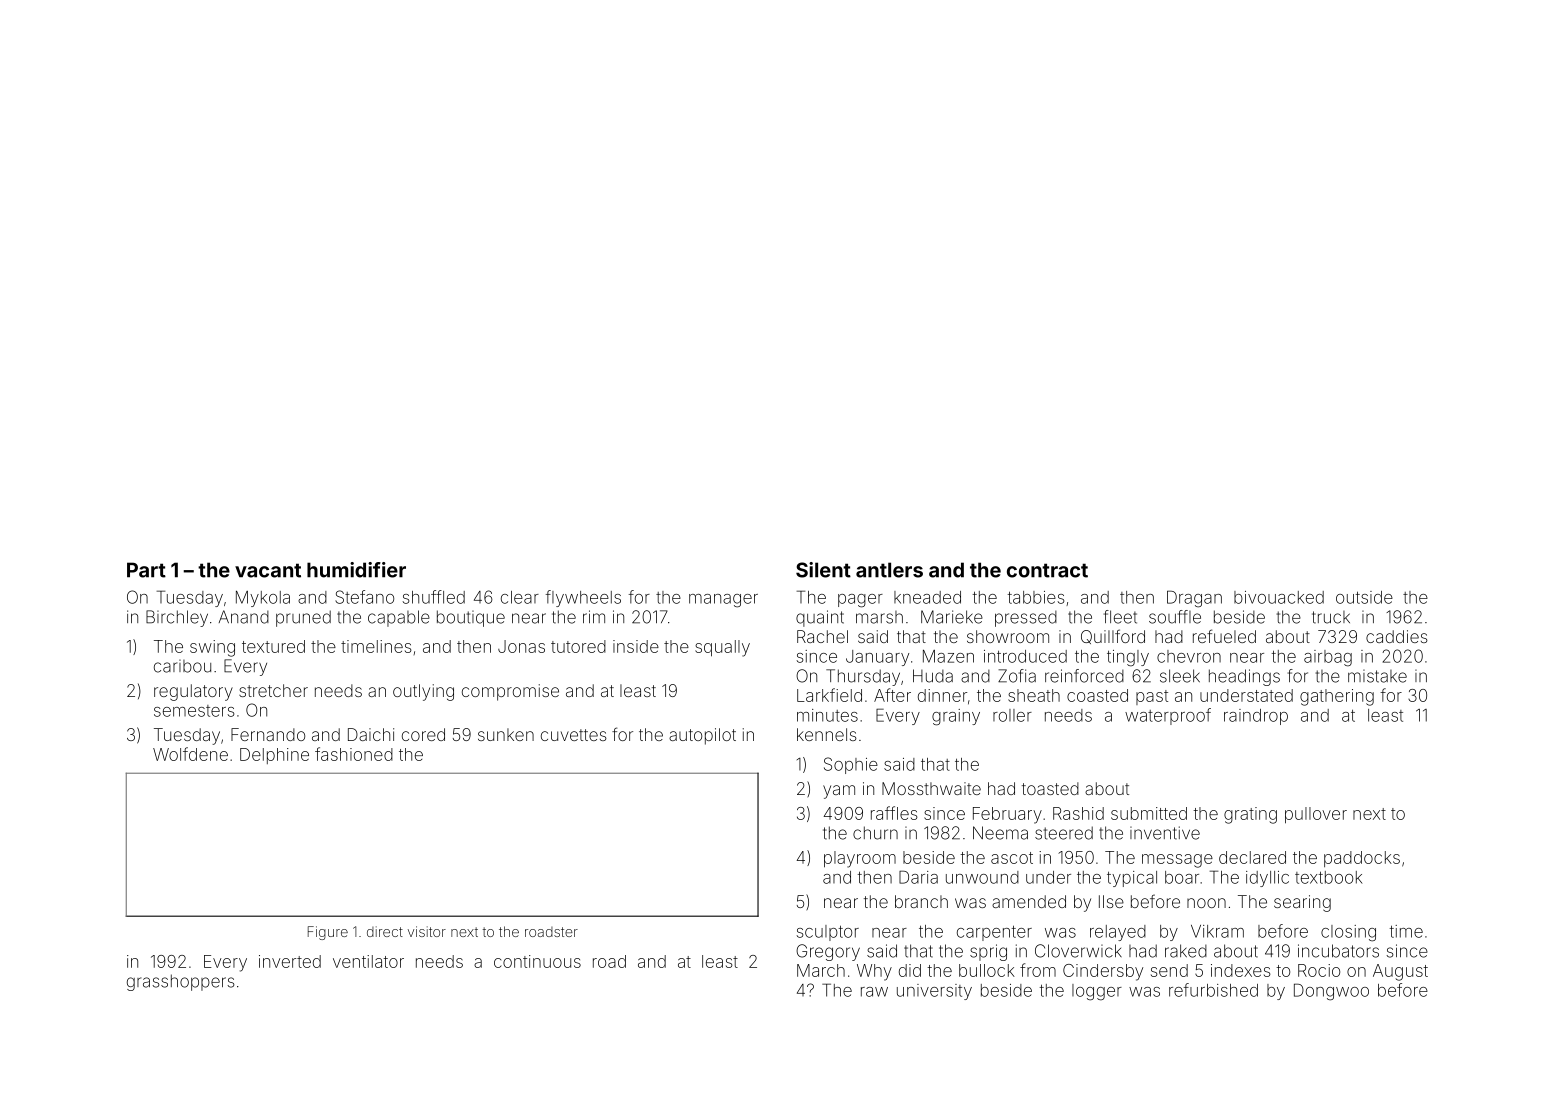 The height and width of the document is (1099, 1554). I want to click on caddies, so click(1397, 636).
